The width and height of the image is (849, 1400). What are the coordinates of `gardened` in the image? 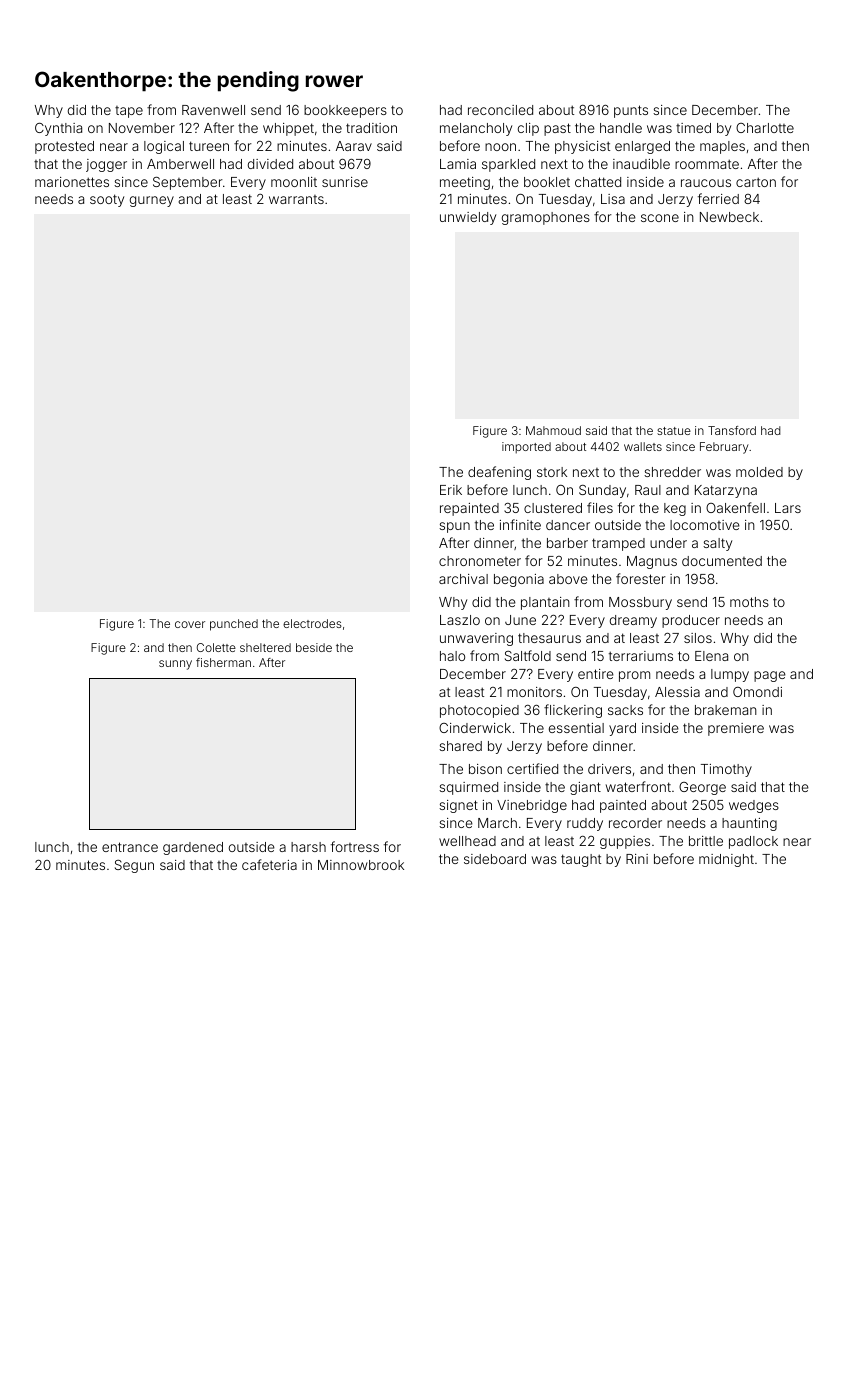 It's located at (193, 848).
